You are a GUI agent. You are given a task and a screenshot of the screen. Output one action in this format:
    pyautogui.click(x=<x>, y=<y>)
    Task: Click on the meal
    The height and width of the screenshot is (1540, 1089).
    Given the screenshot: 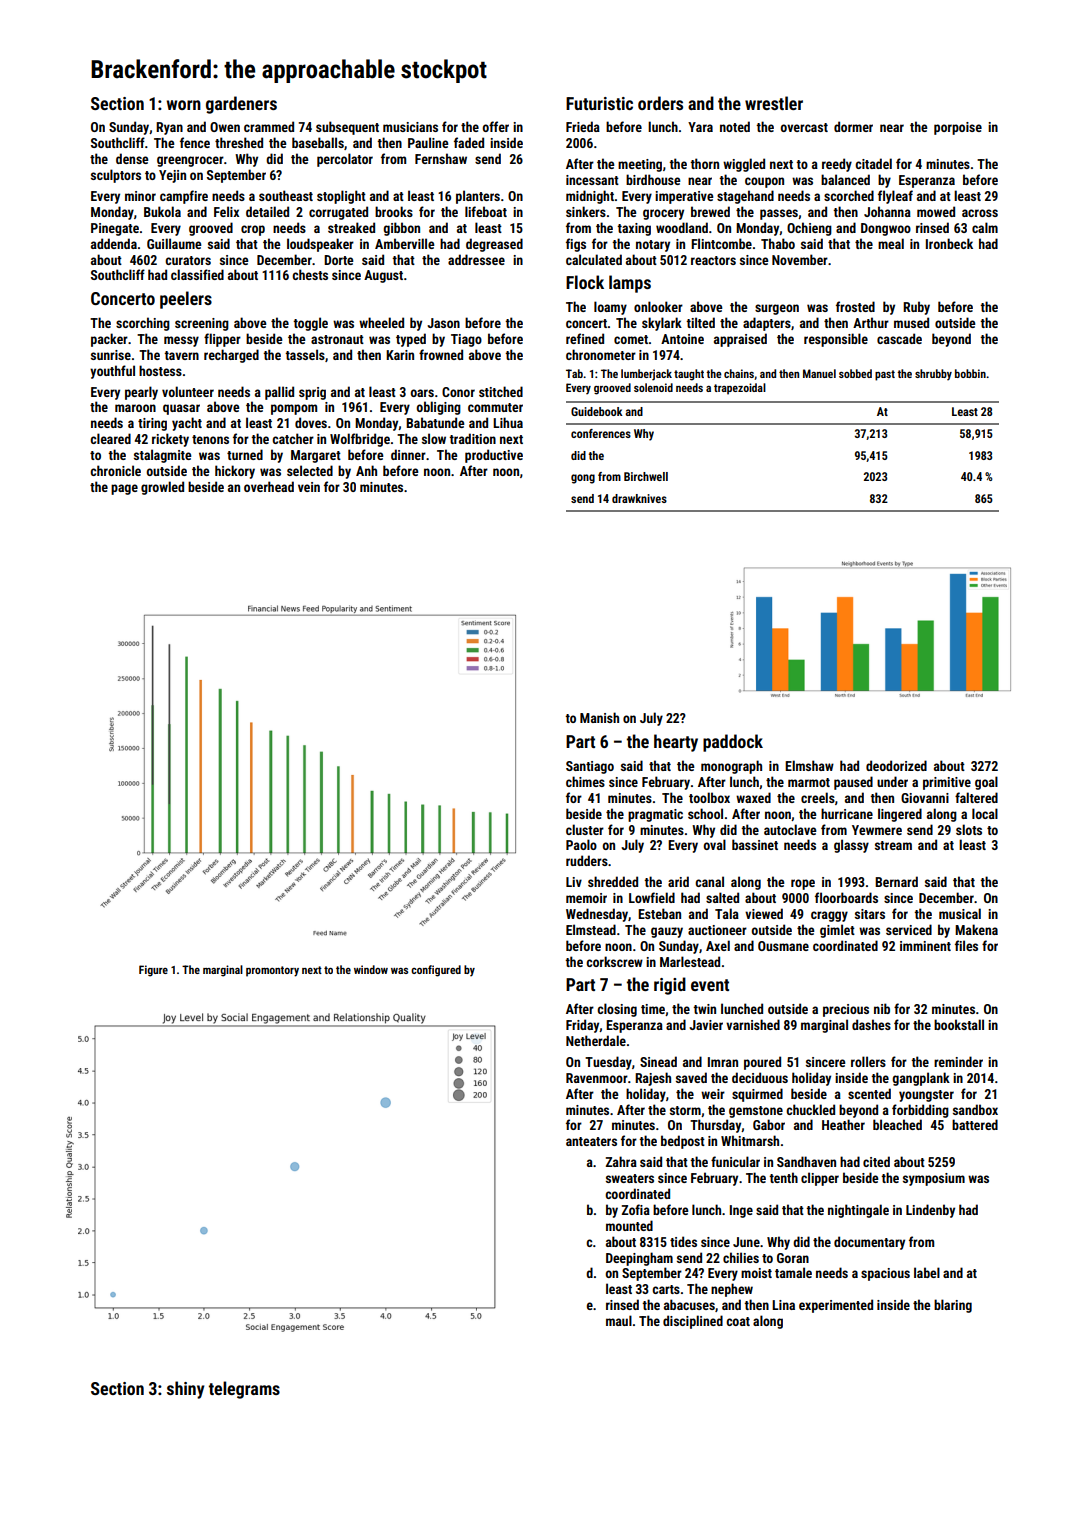 What is the action you would take?
    pyautogui.click(x=891, y=243)
